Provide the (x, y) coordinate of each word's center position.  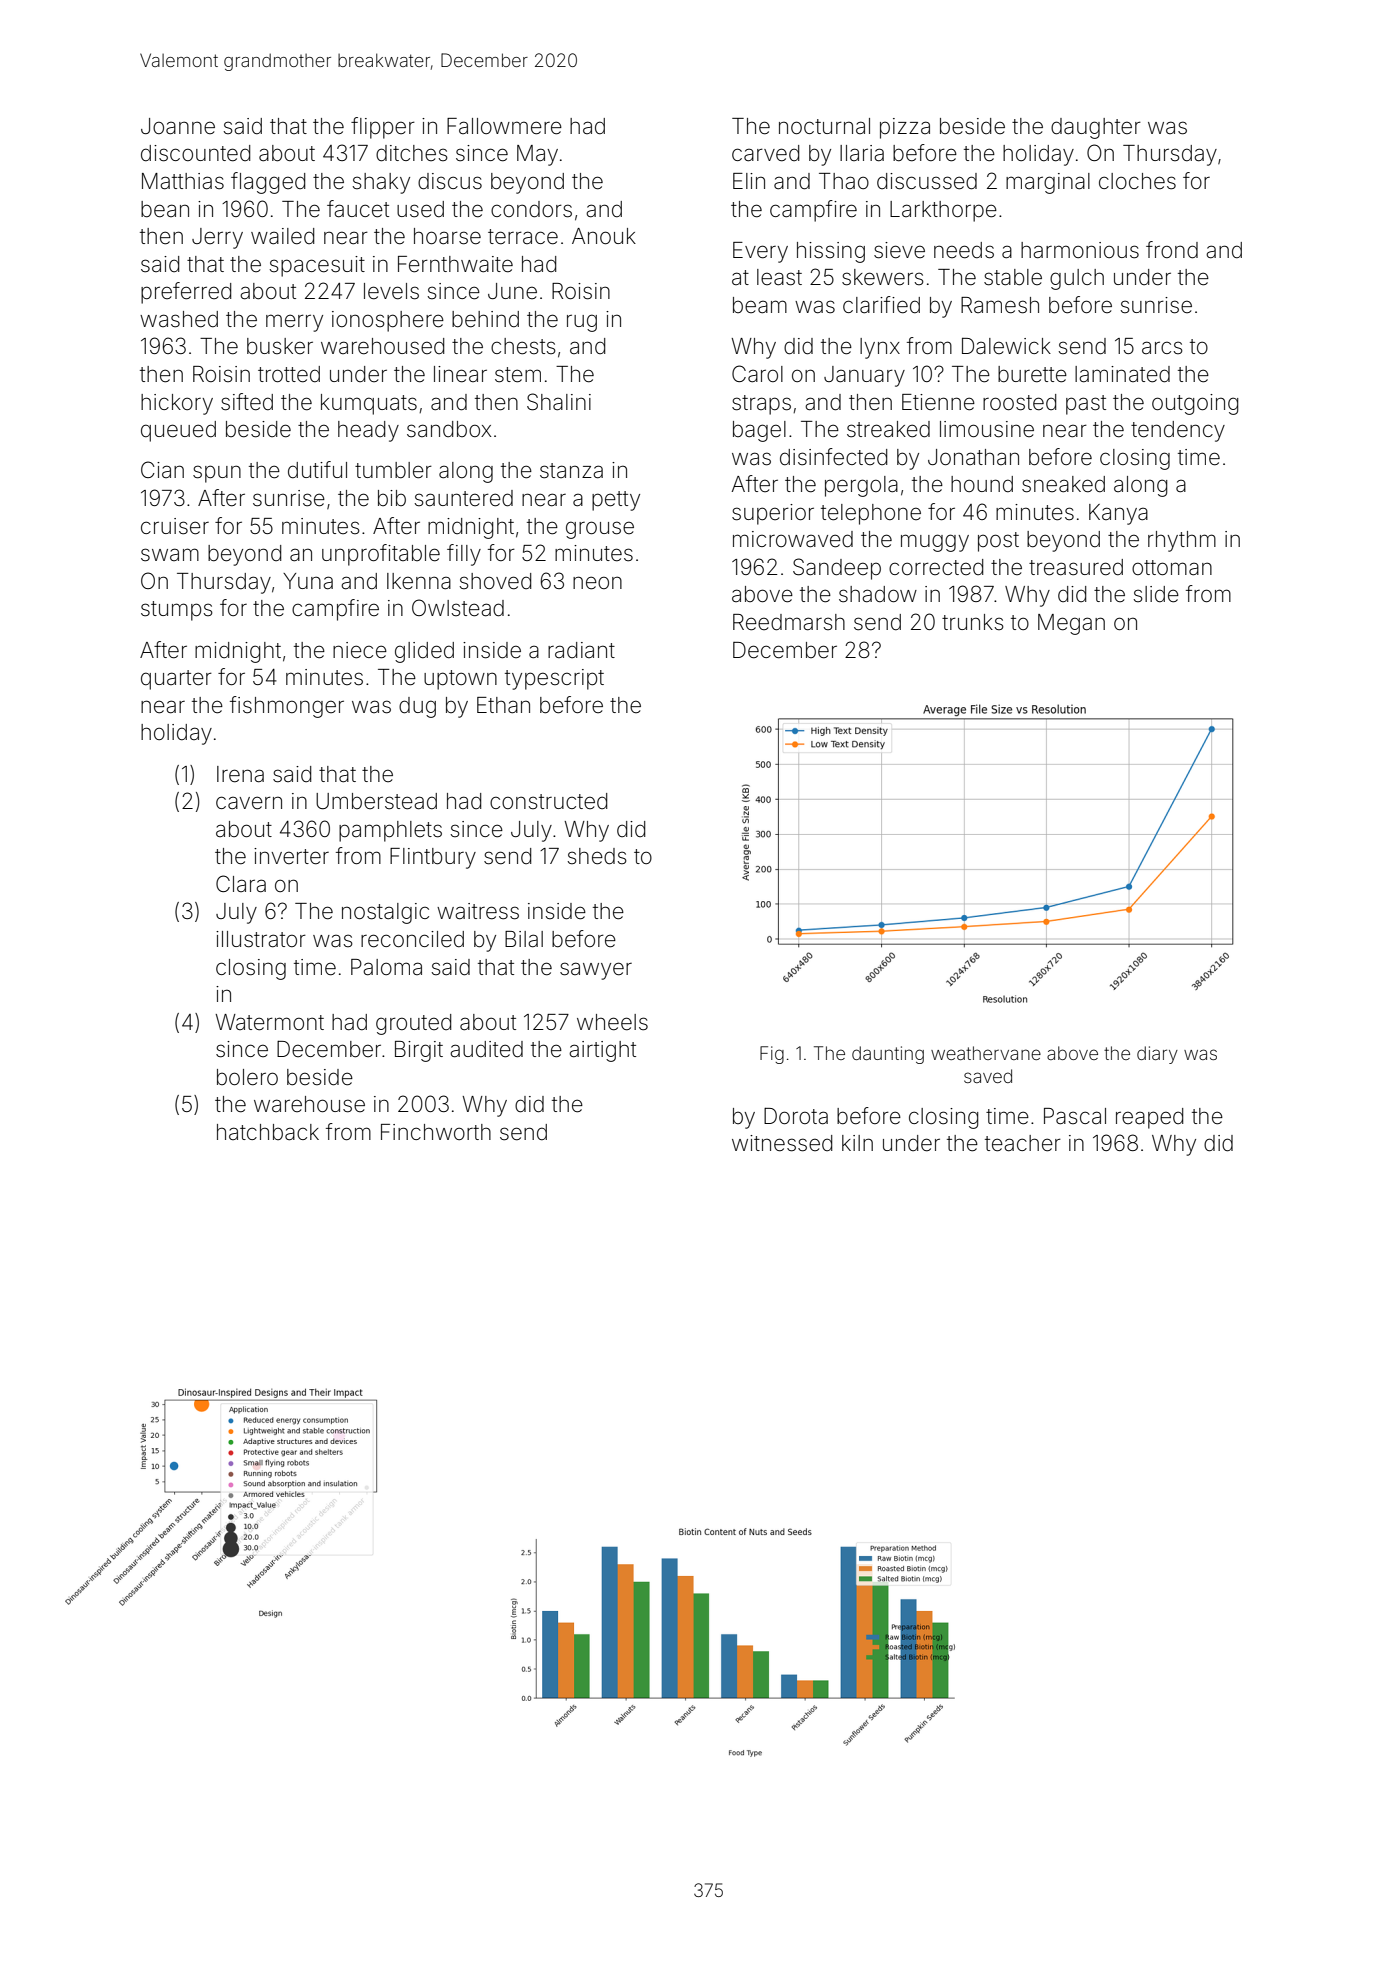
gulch (1077, 279)
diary (1157, 1055)
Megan (1071, 624)
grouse (600, 530)
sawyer (596, 971)
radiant (581, 650)
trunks (973, 622)
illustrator (261, 939)
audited (486, 1049)
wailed (282, 236)
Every (760, 252)
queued (178, 431)
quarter (176, 680)
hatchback (268, 1132)
